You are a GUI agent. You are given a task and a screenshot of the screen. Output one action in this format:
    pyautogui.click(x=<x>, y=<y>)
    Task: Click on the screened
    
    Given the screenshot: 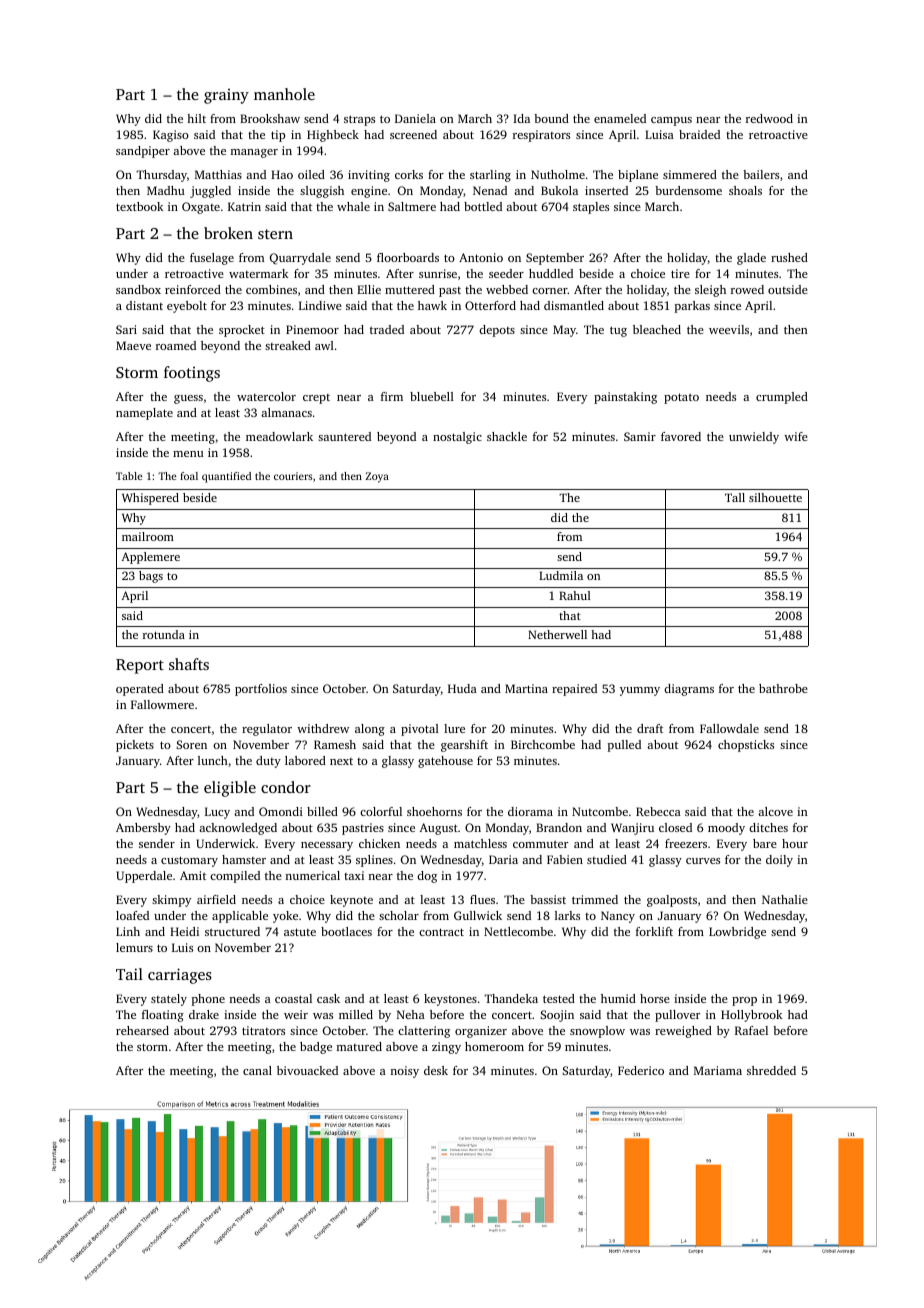 What is the action you would take?
    pyautogui.click(x=413, y=134)
